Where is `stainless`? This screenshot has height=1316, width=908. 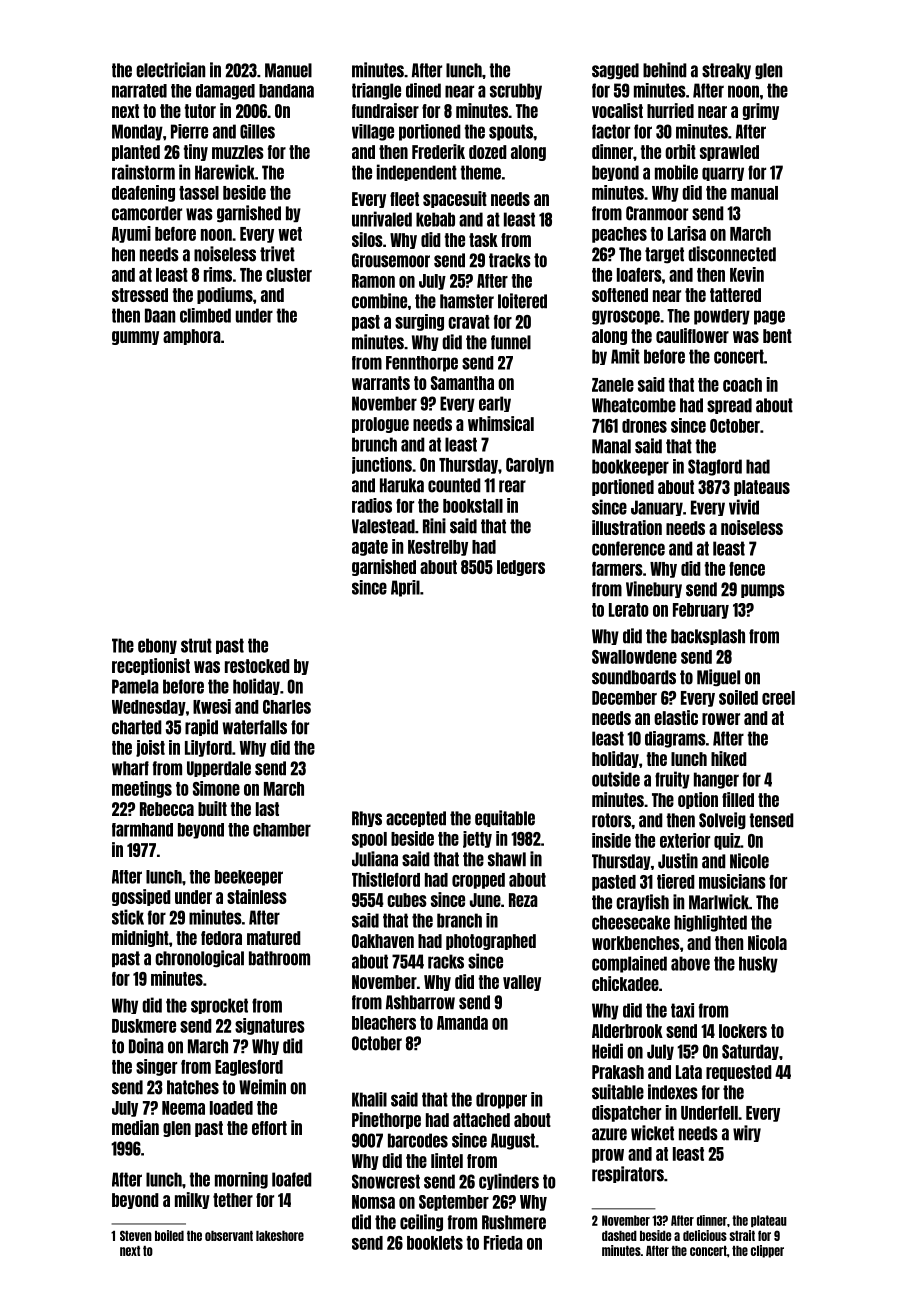 stainless is located at coordinates (257, 896).
